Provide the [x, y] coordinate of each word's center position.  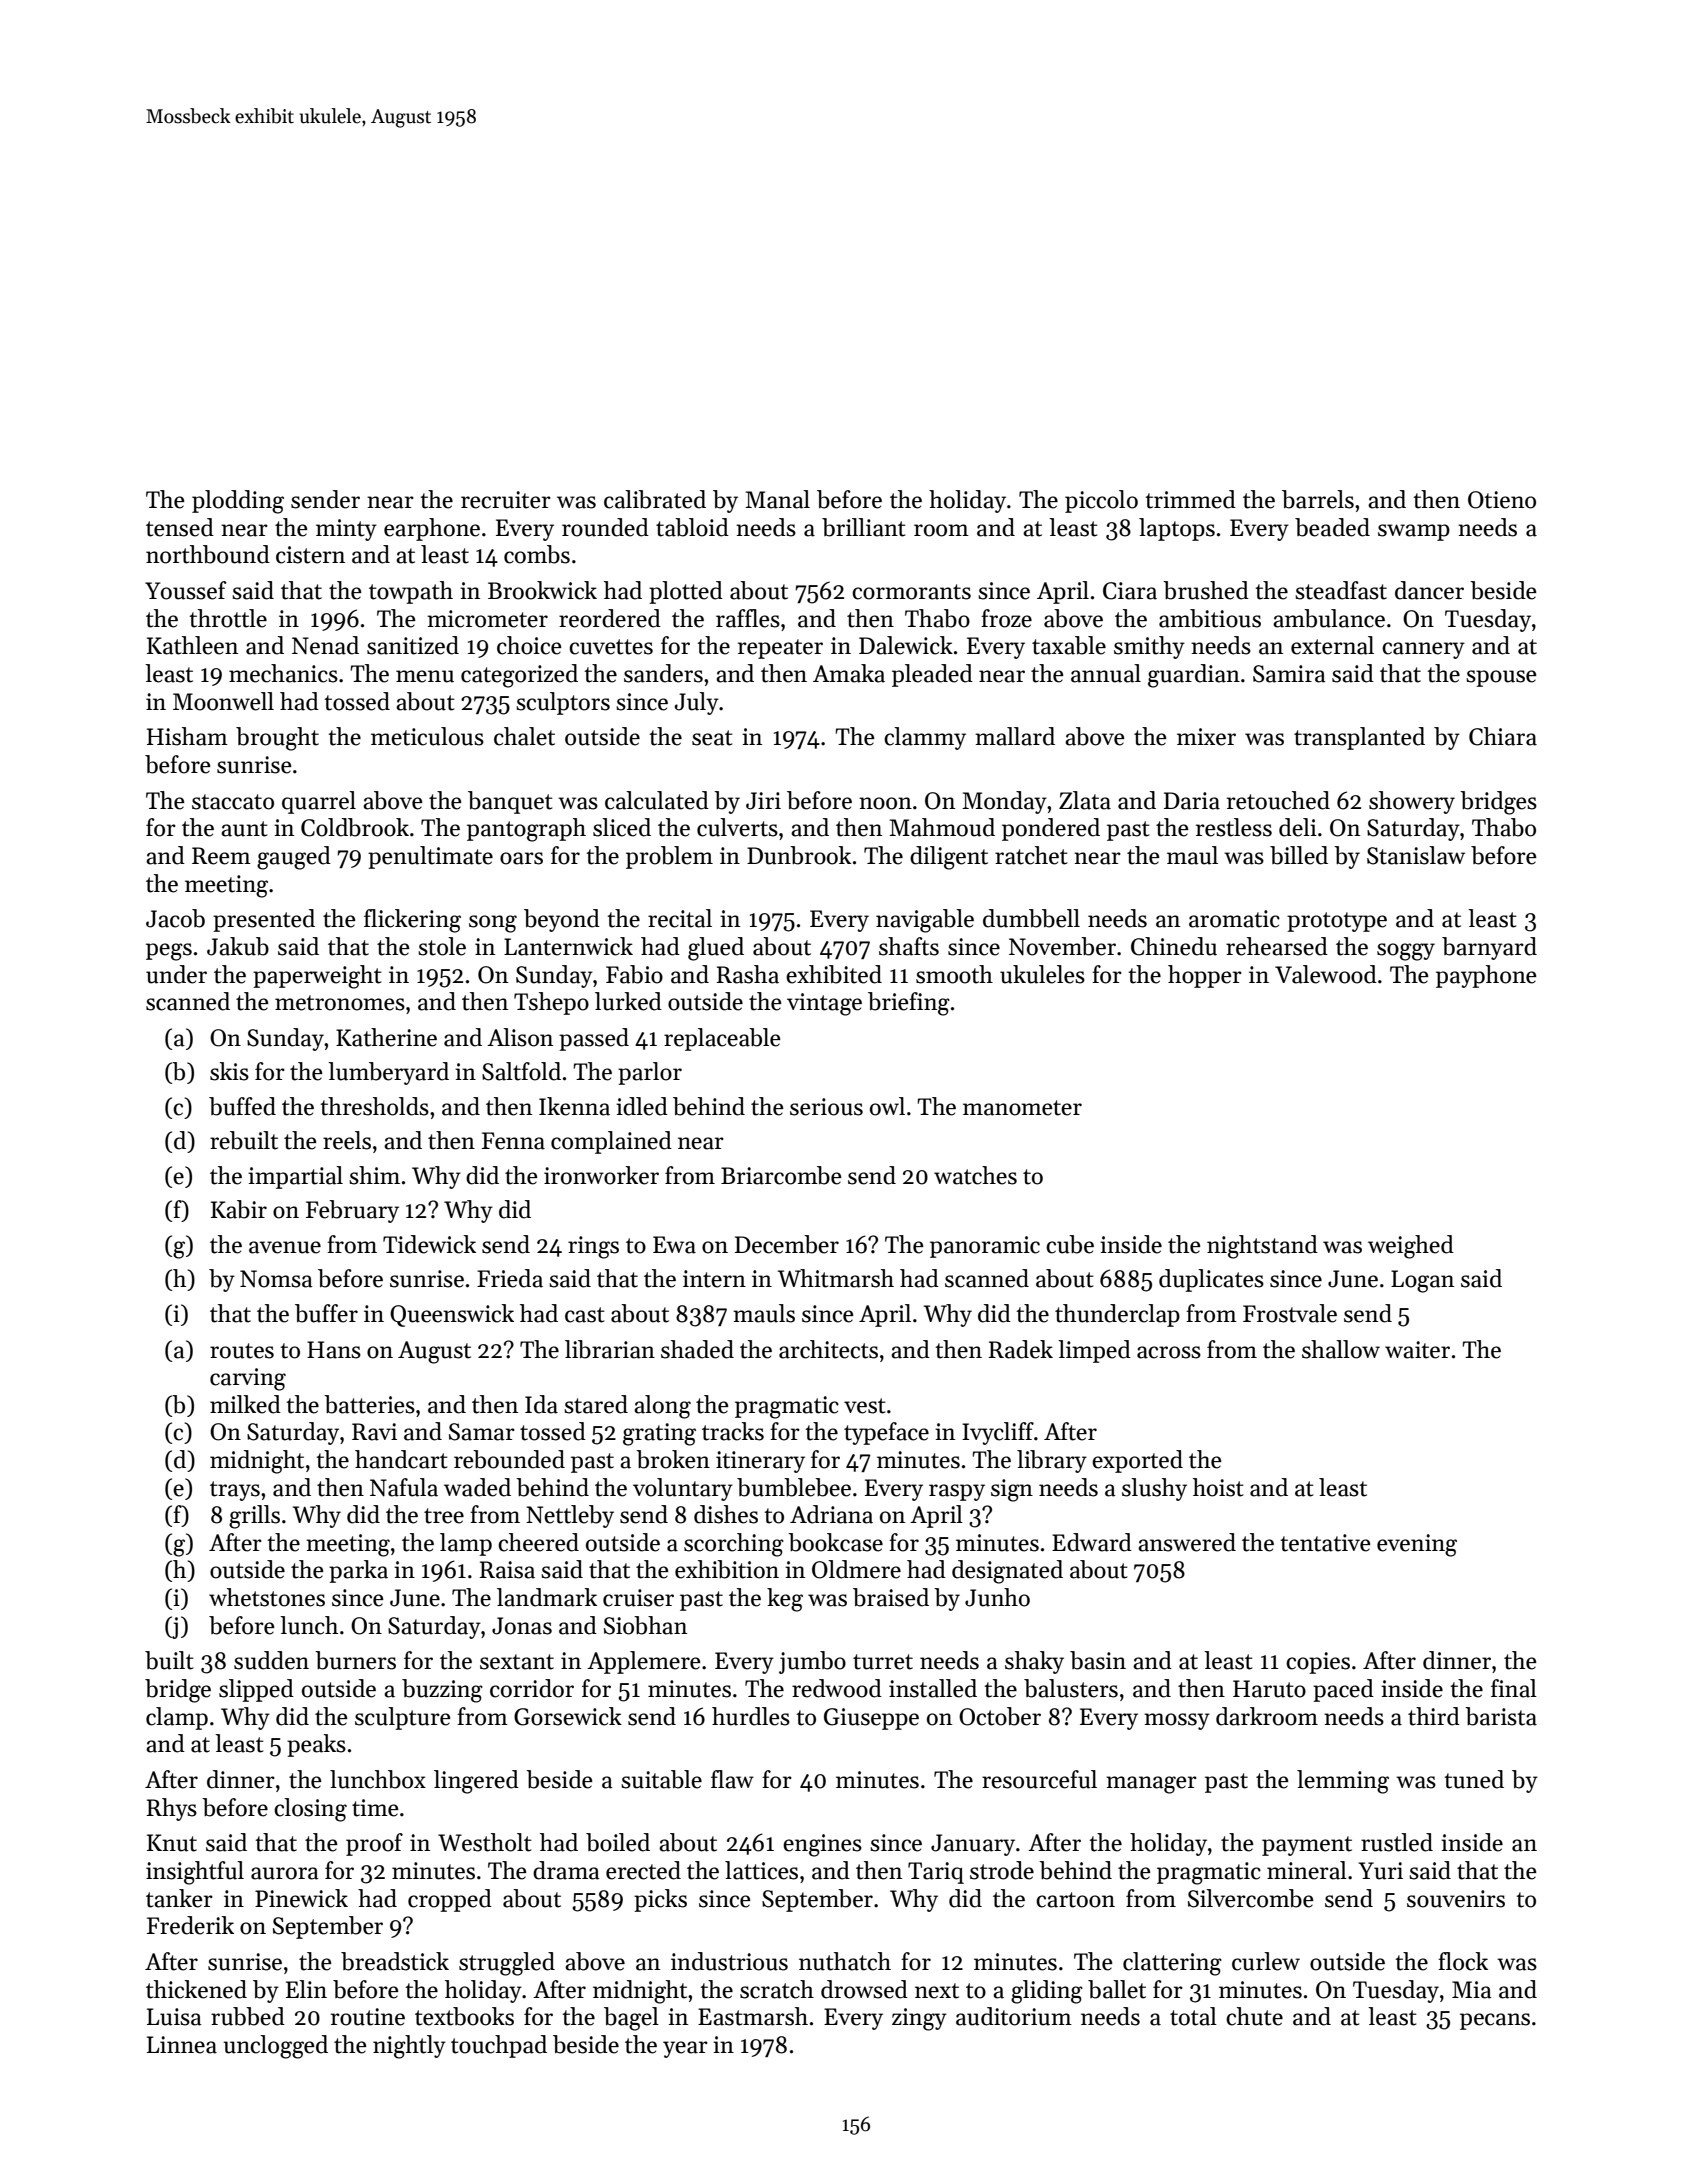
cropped [450, 1900]
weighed [1411, 1247]
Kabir [239, 1209]
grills [254, 1517]
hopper [1205, 976]
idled [642, 1106]
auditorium [1014, 2016]
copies [1318, 1663]
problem [669, 857]
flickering [412, 921]
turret [883, 1662]
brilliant [864, 527]
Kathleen [192, 645]
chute [1254, 2016]
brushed [1206, 590]
